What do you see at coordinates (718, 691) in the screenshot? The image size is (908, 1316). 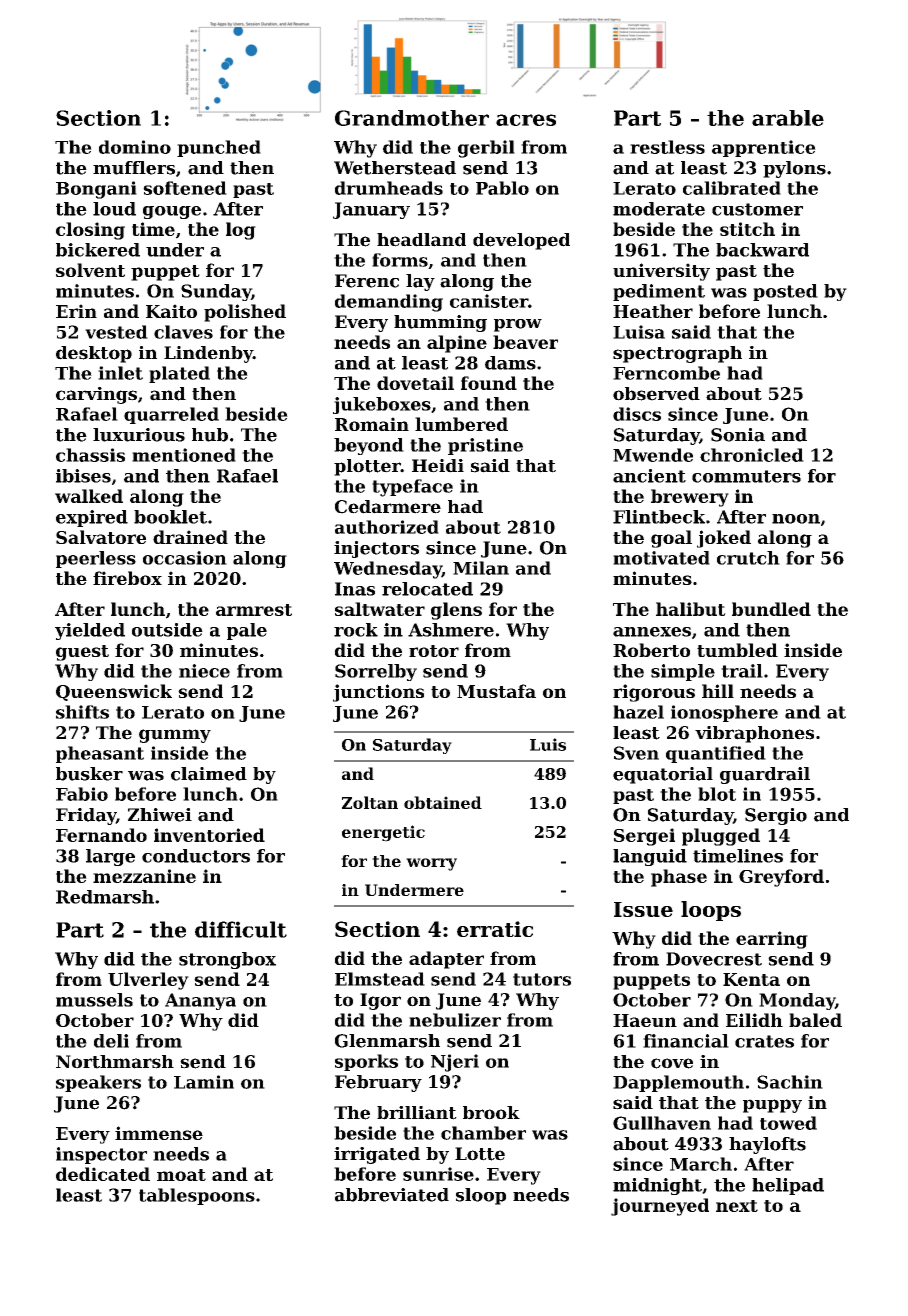 I see `hill` at bounding box center [718, 691].
